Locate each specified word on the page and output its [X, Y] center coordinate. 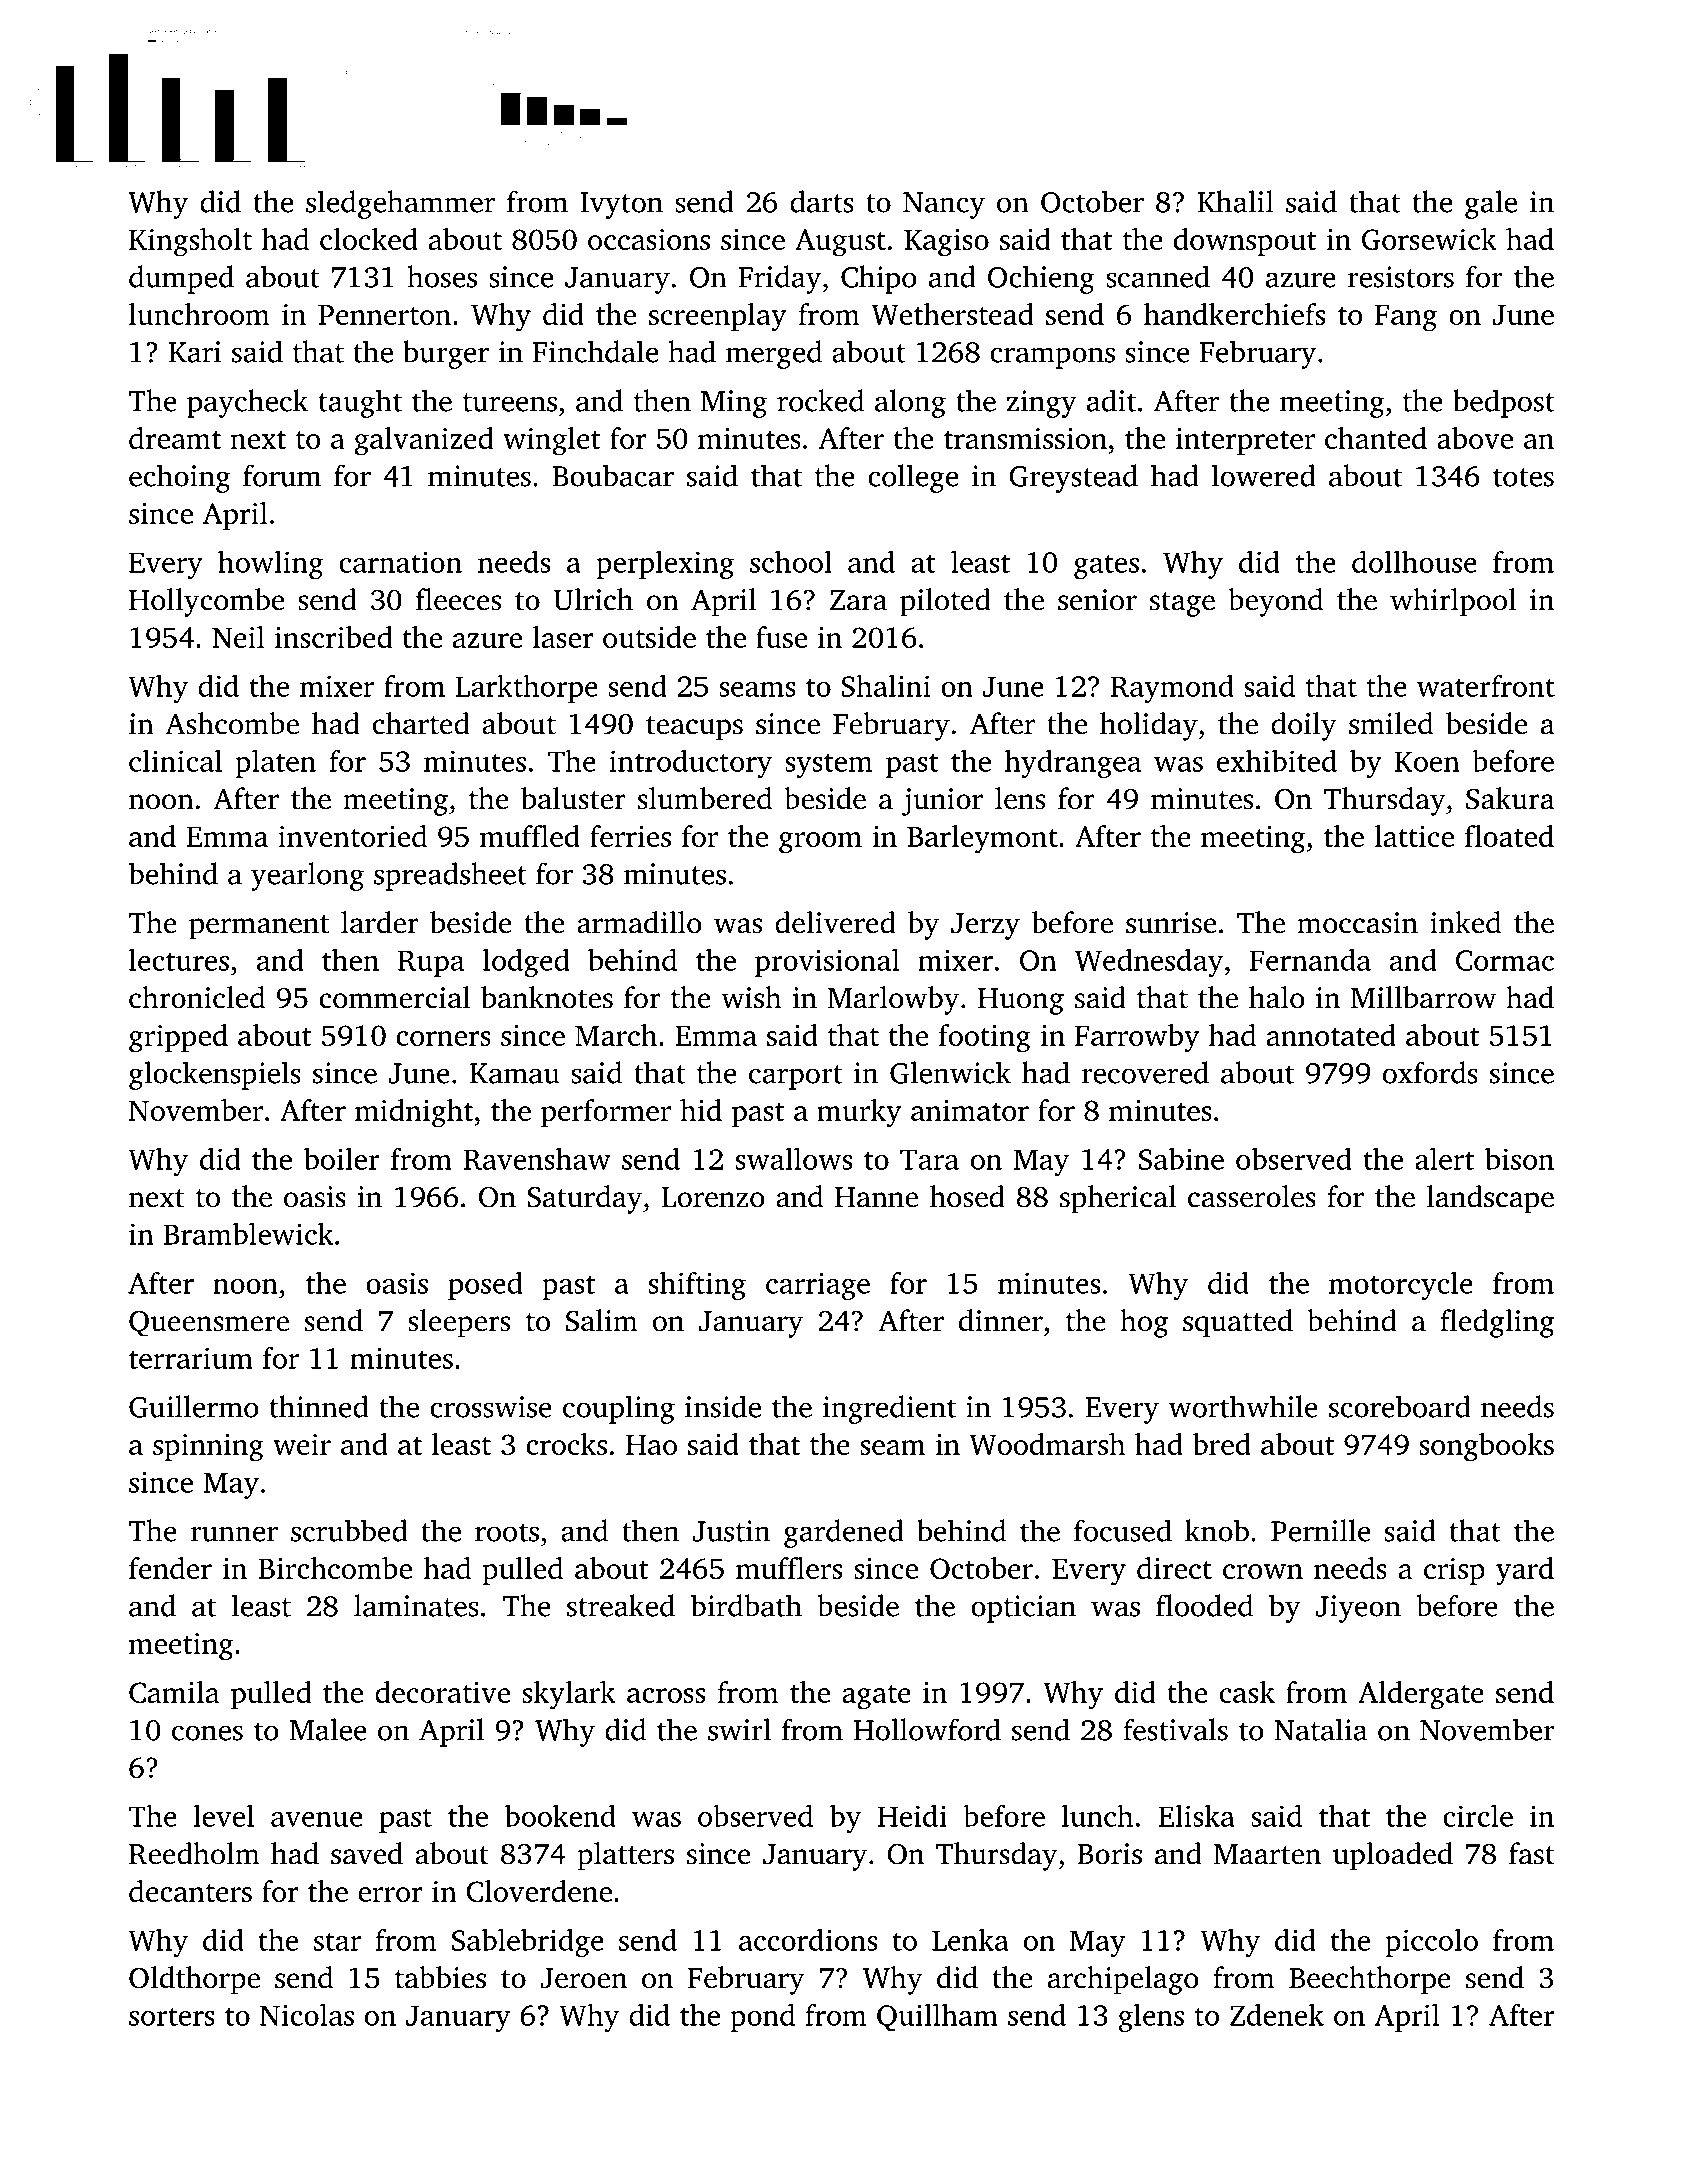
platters [625, 1856]
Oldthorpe [194, 1980]
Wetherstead [952, 314]
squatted [1238, 1323]
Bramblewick [248, 1233]
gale [1491, 204]
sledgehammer [400, 204]
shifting [697, 1285]
